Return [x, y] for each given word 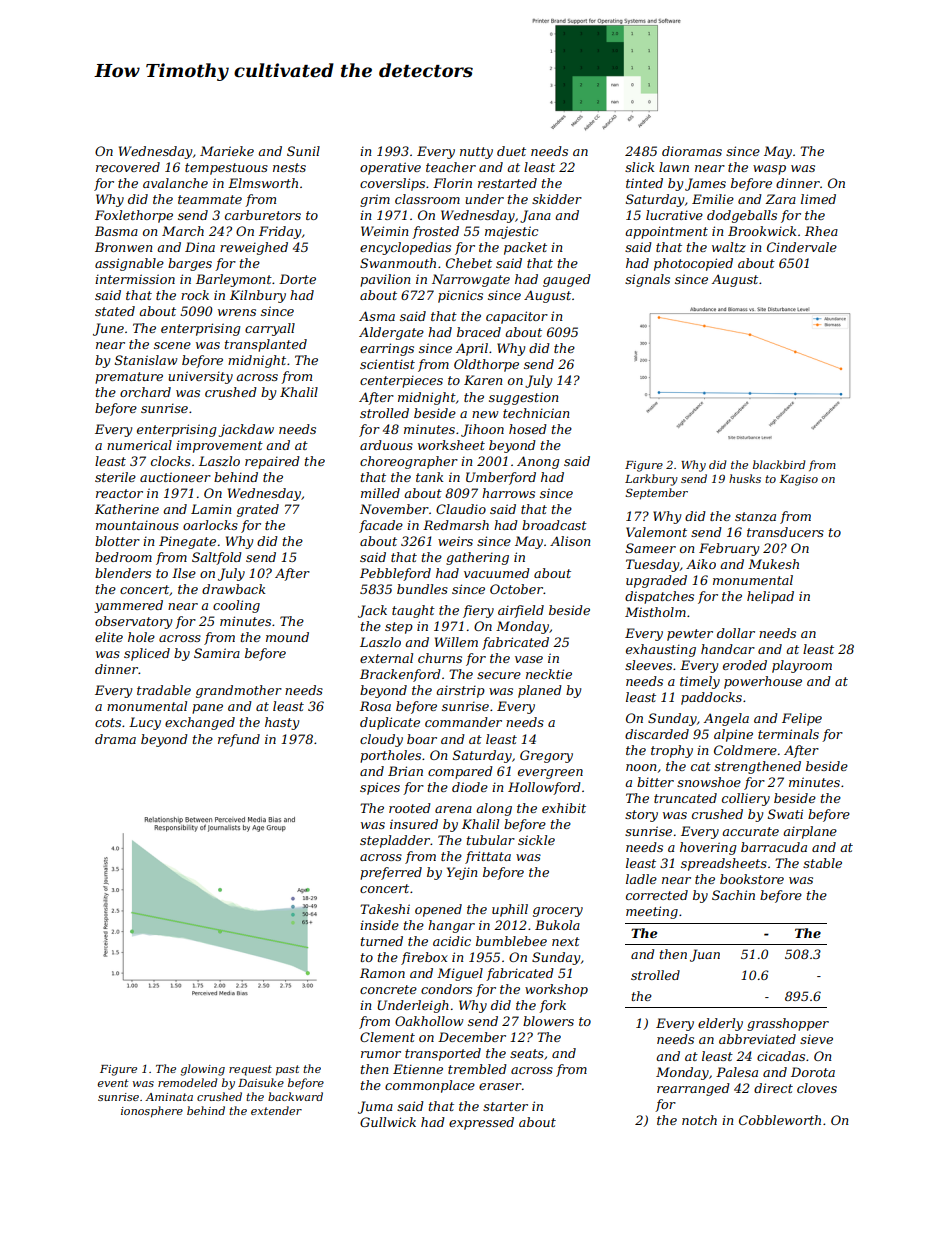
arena [453, 809]
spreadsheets [724, 864]
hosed [528, 429]
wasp [769, 170]
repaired [272, 462]
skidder [557, 199]
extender [276, 1110]
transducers [785, 532]
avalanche [175, 183]
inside [379, 925]
